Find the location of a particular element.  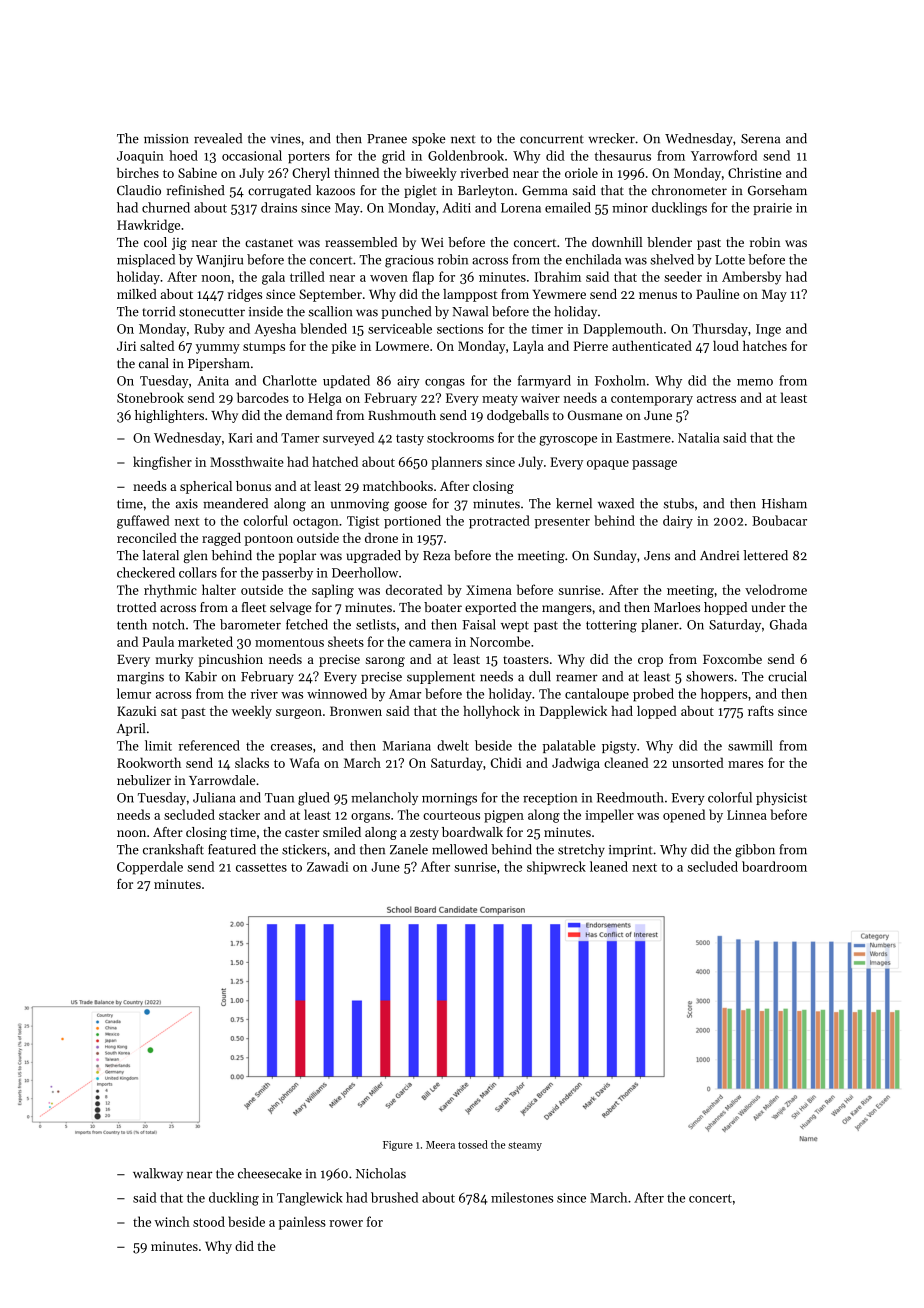

winch is located at coordinates (172, 1221).
